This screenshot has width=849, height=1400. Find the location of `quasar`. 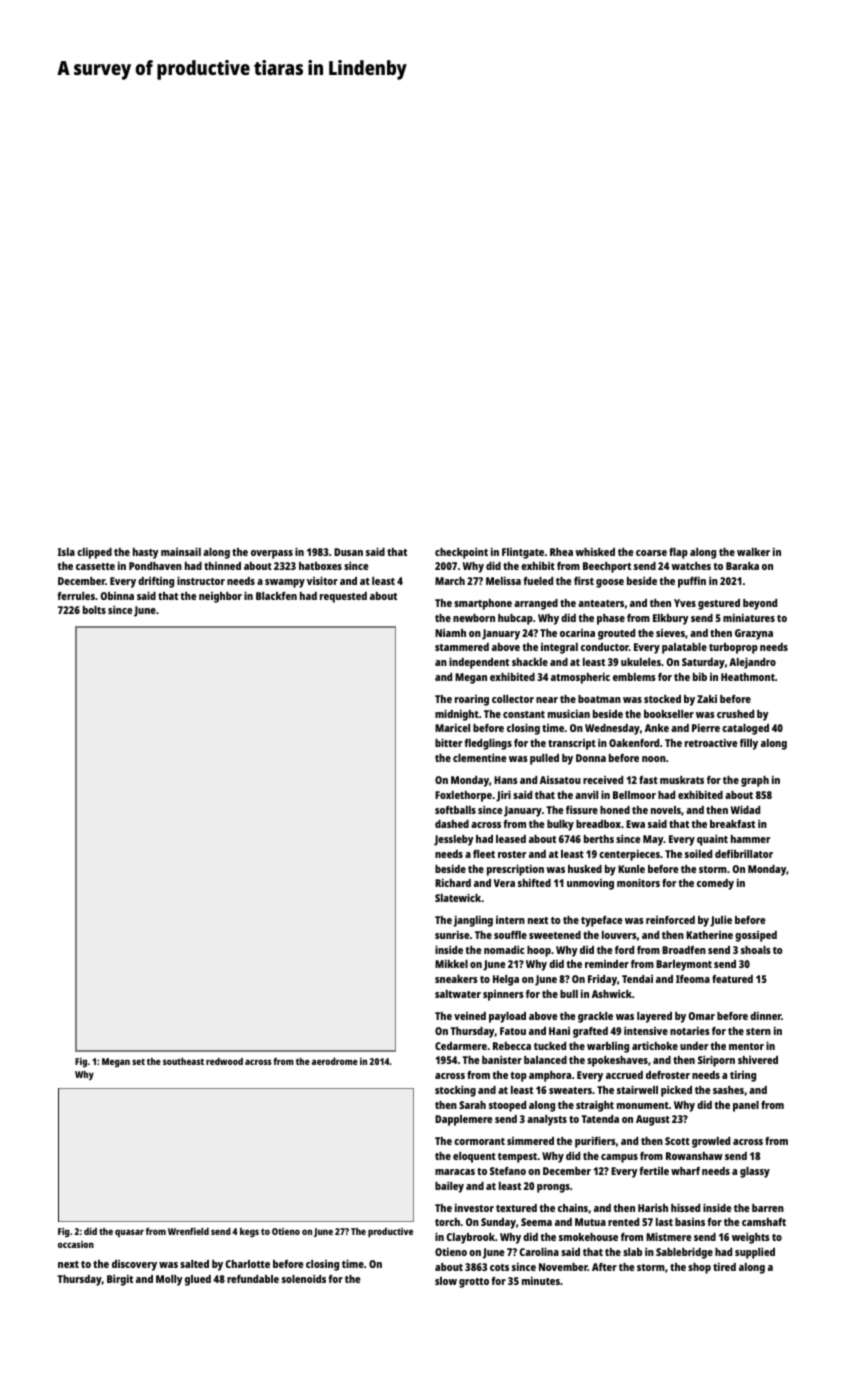

quasar is located at coordinates (129, 1233).
